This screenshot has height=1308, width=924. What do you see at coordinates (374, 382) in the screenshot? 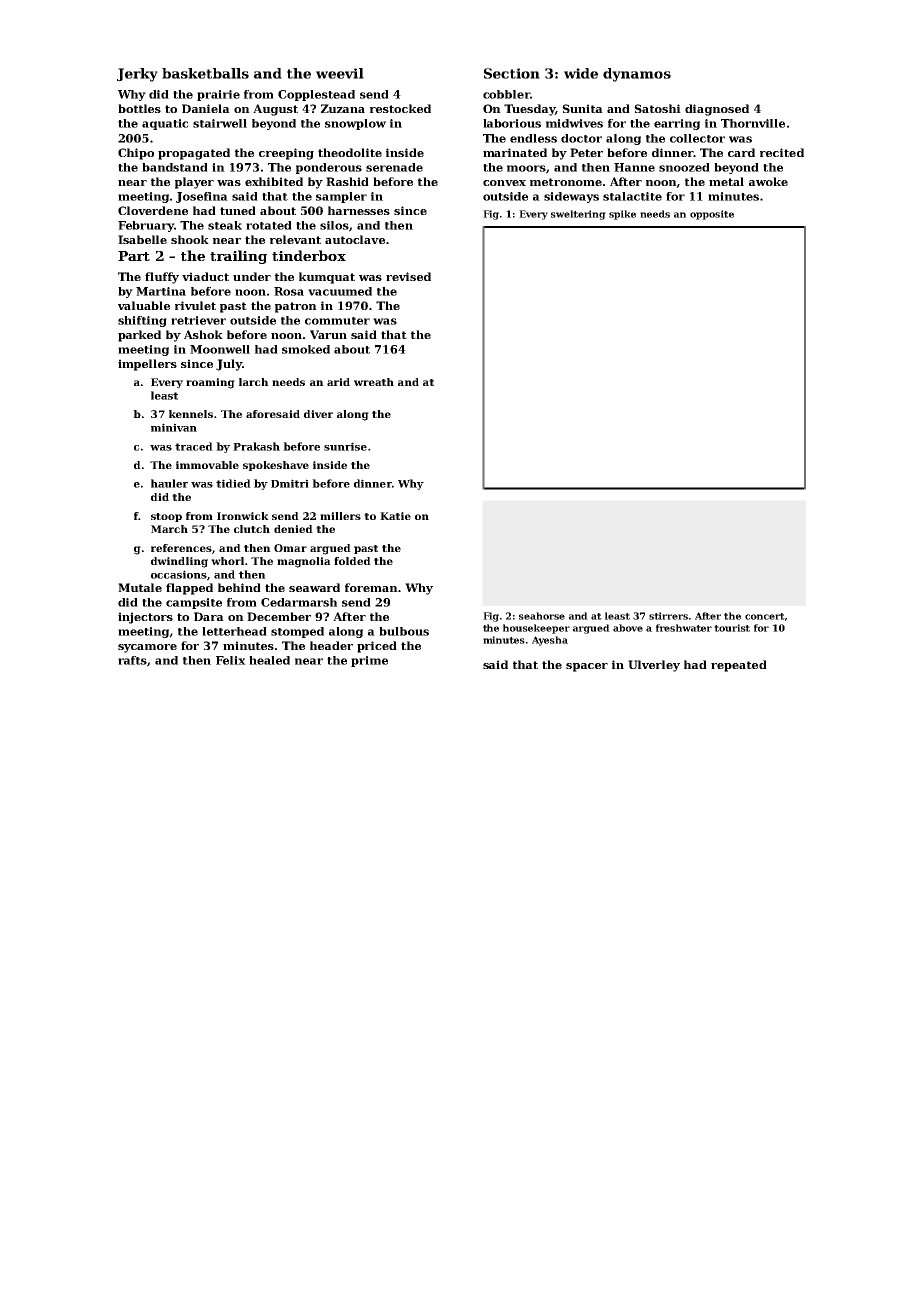
I see `wreath` at bounding box center [374, 382].
